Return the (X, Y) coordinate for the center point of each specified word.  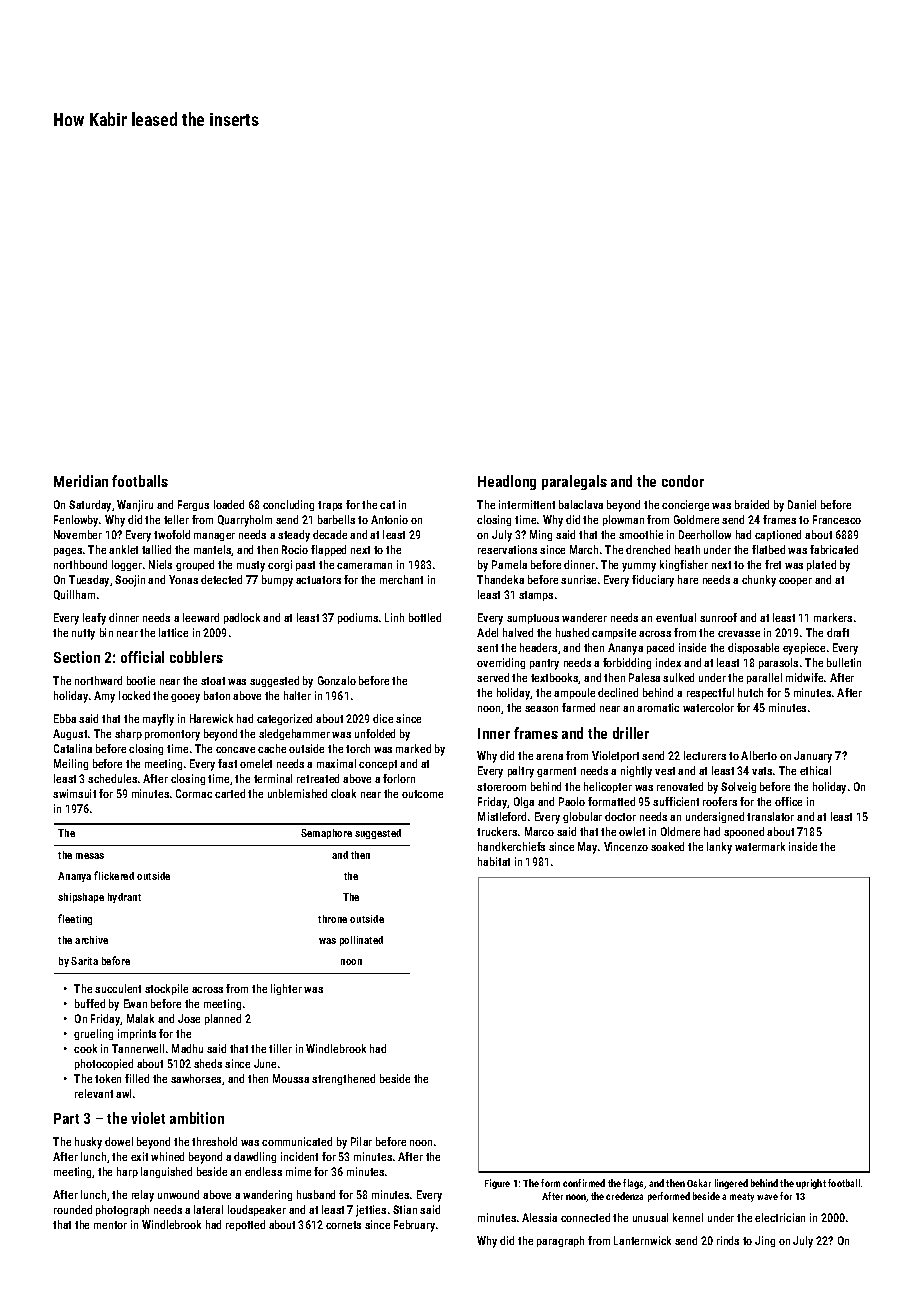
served (493, 677)
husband (316, 1194)
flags (633, 1184)
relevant (94, 1093)
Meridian (81, 481)
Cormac (194, 793)
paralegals (574, 482)
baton (217, 695)
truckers (497, 831)
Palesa (644, 677)
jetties (371, 1211)
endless (263, 1171)
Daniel (802, 504)
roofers (720, 801)
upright (811, 1184)
